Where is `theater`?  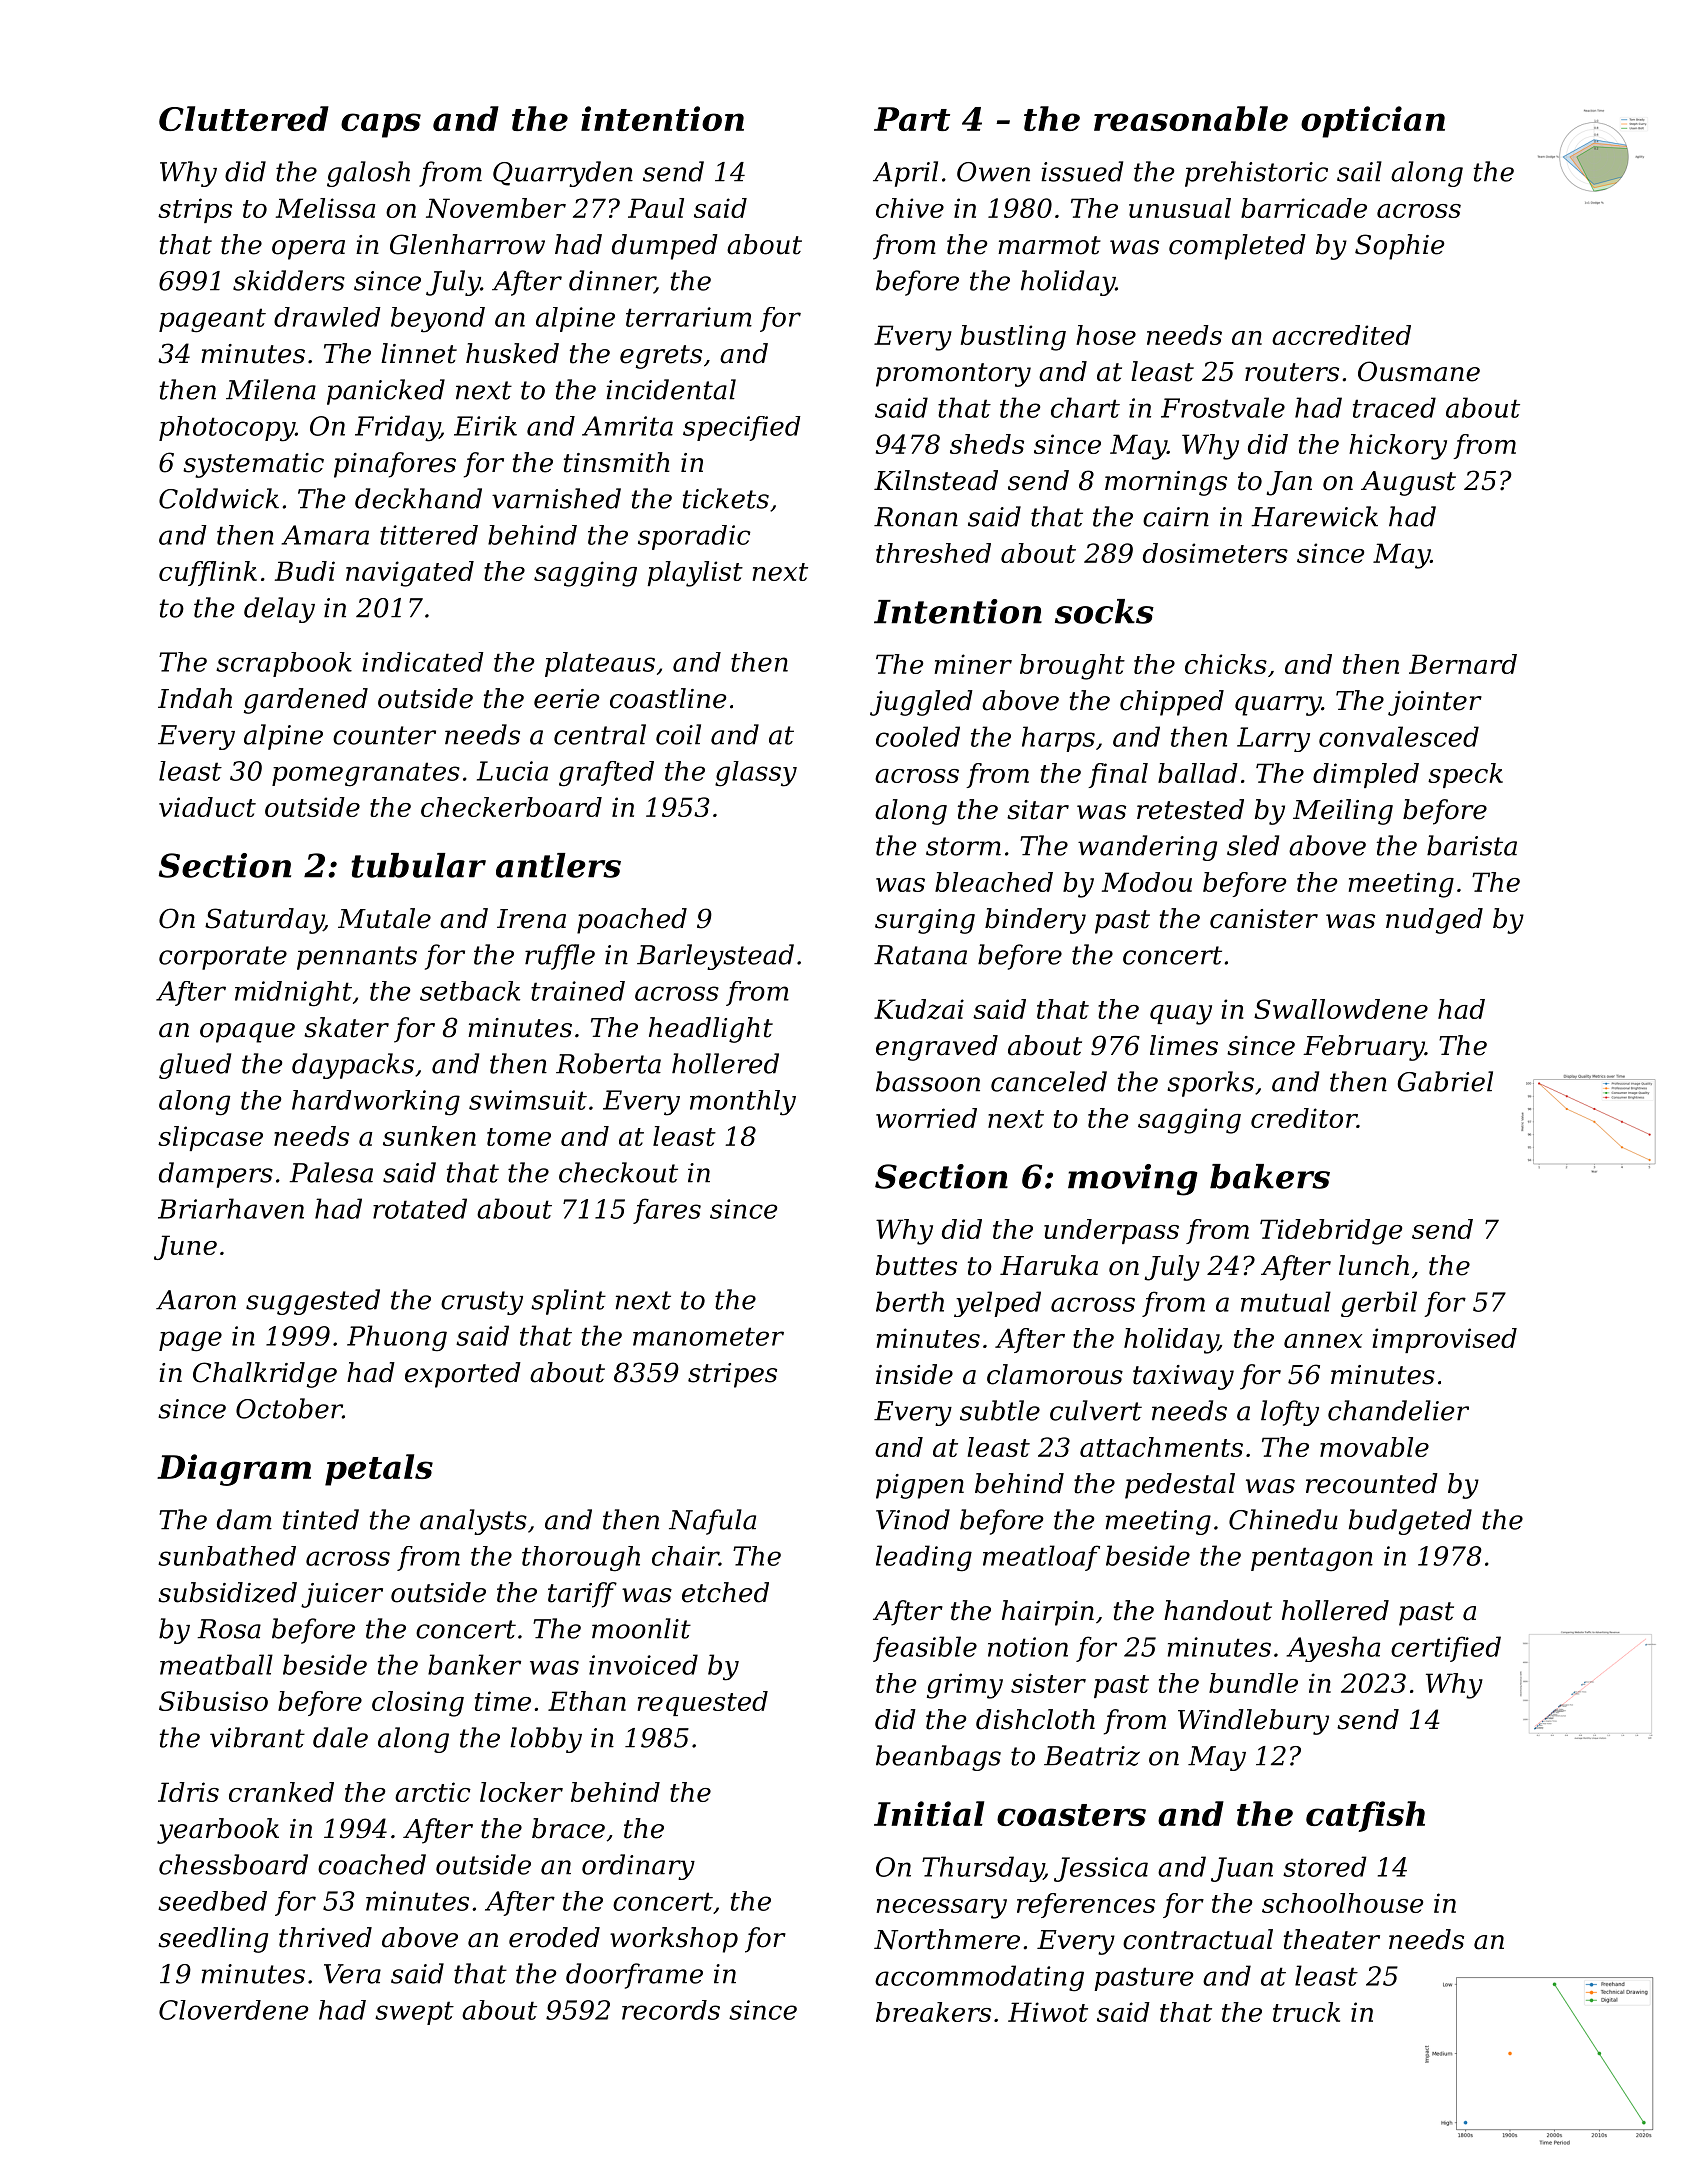 theater is located at coordinates (1332, 1939).
